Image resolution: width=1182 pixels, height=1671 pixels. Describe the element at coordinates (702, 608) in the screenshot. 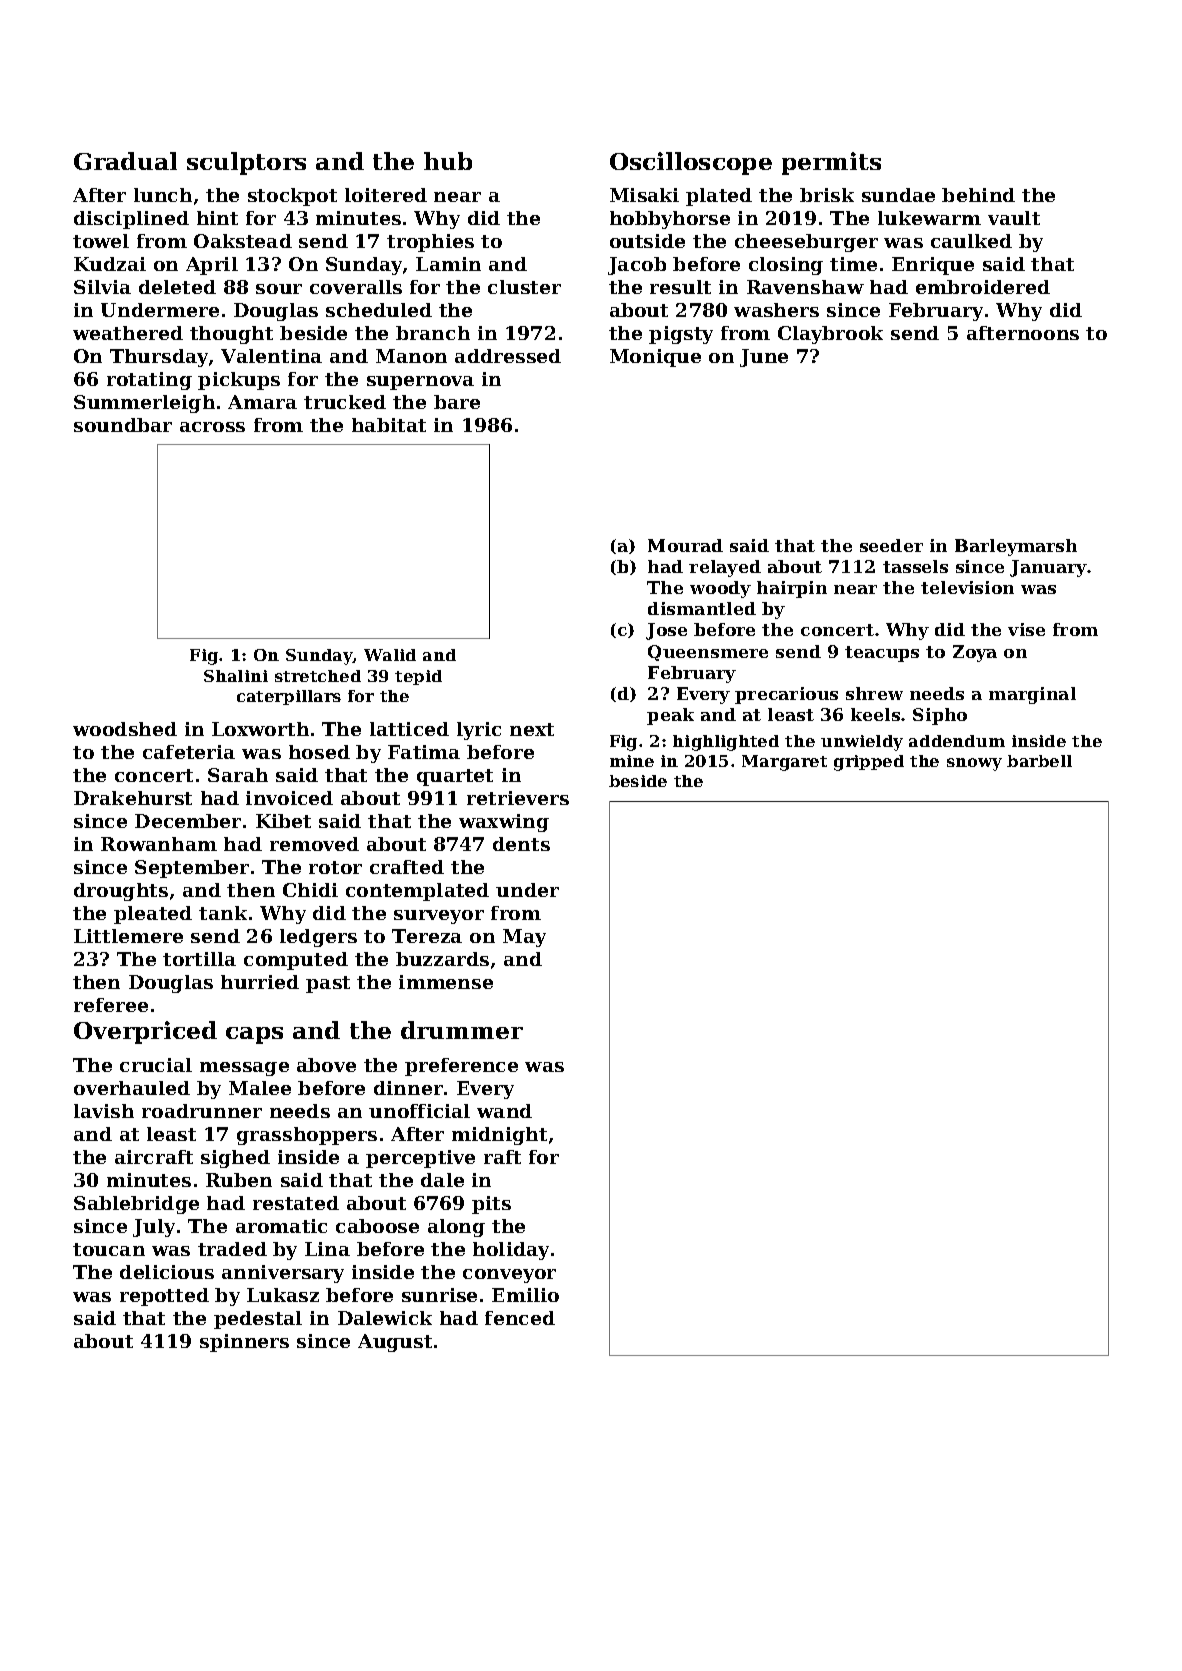

I see `dismantled` at that location.
